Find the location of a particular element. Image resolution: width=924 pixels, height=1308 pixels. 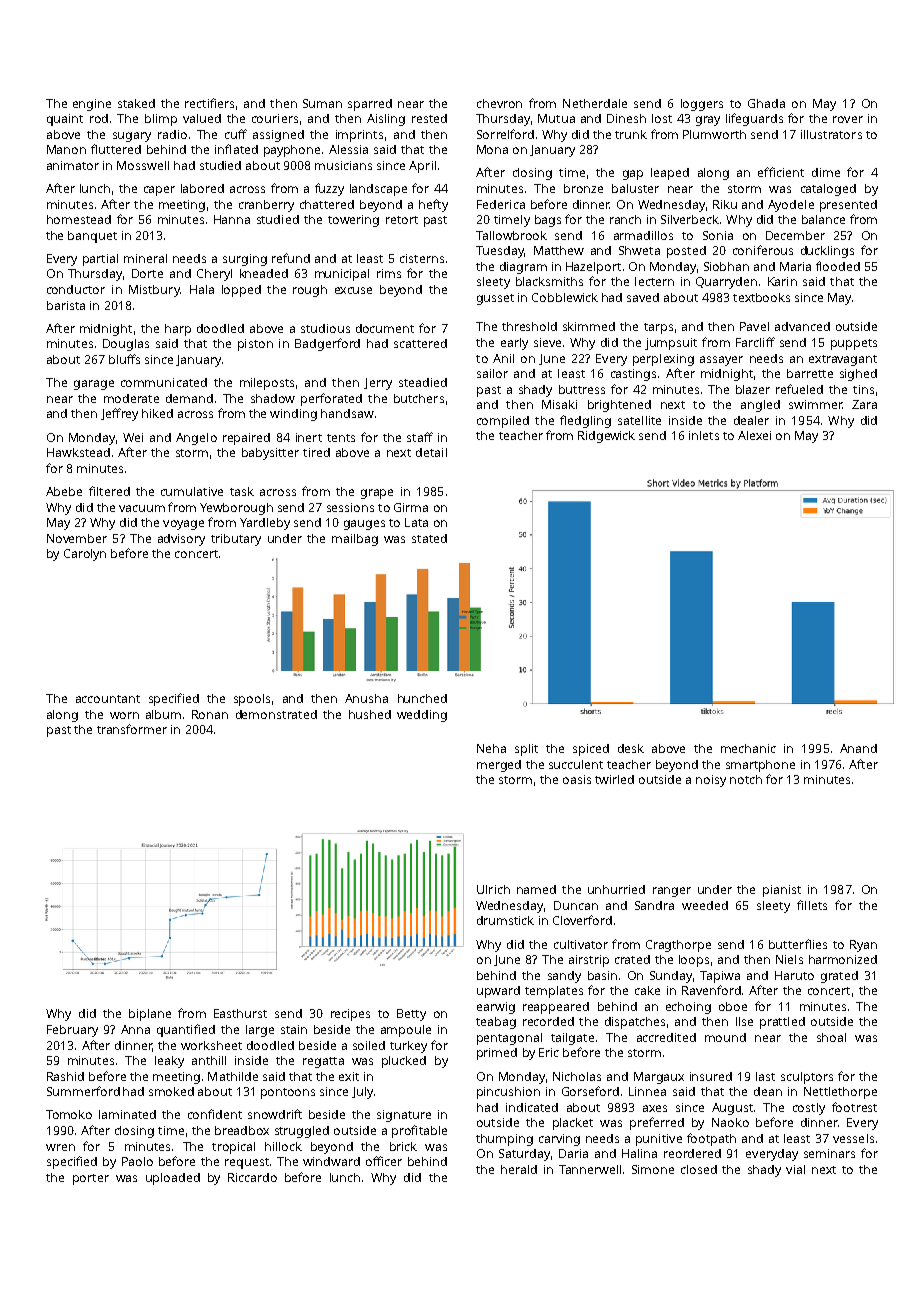

harp is located at coordinates (178, 330).
